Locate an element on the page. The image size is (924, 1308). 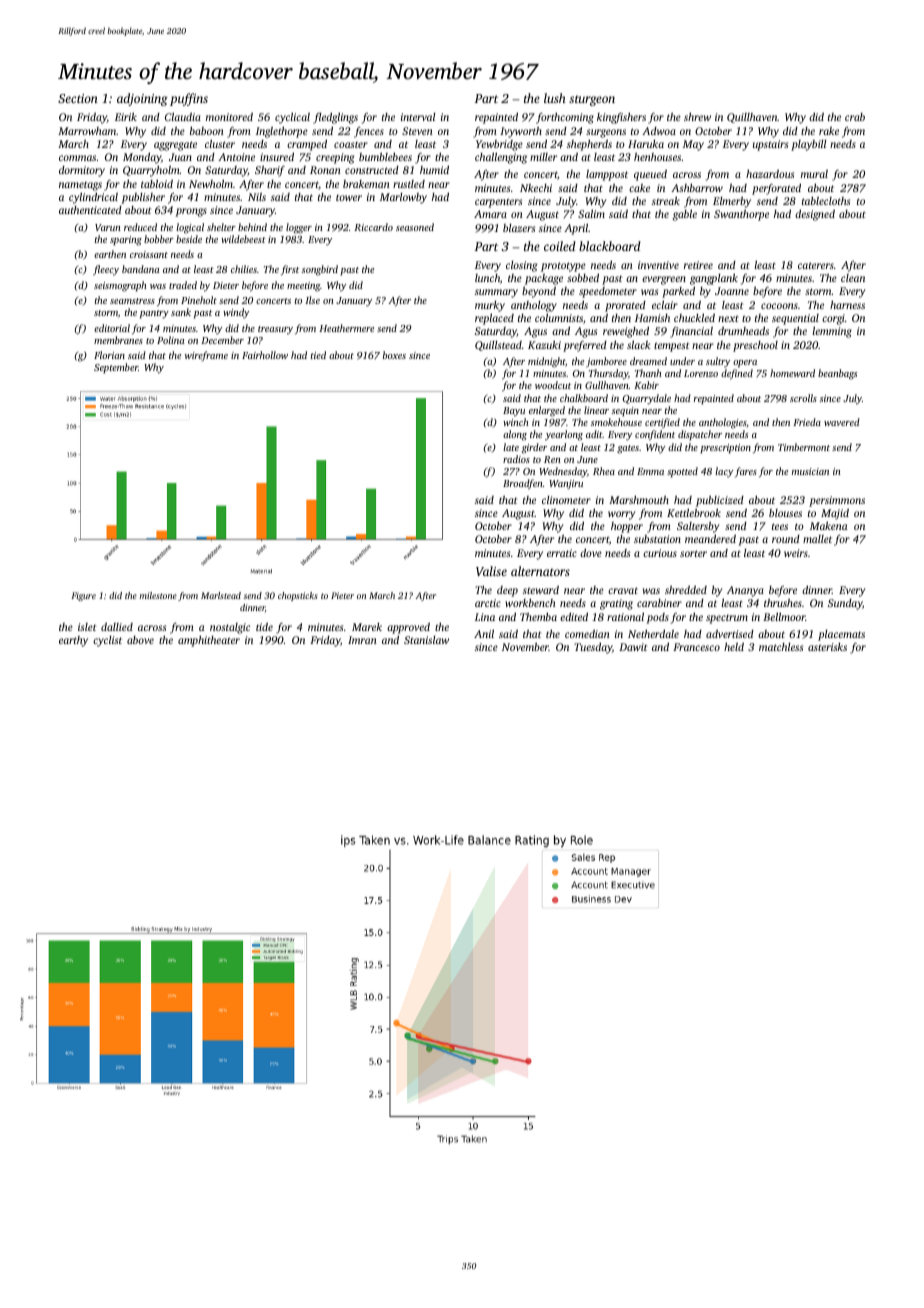
crab is located at coordinates (855, 117).
